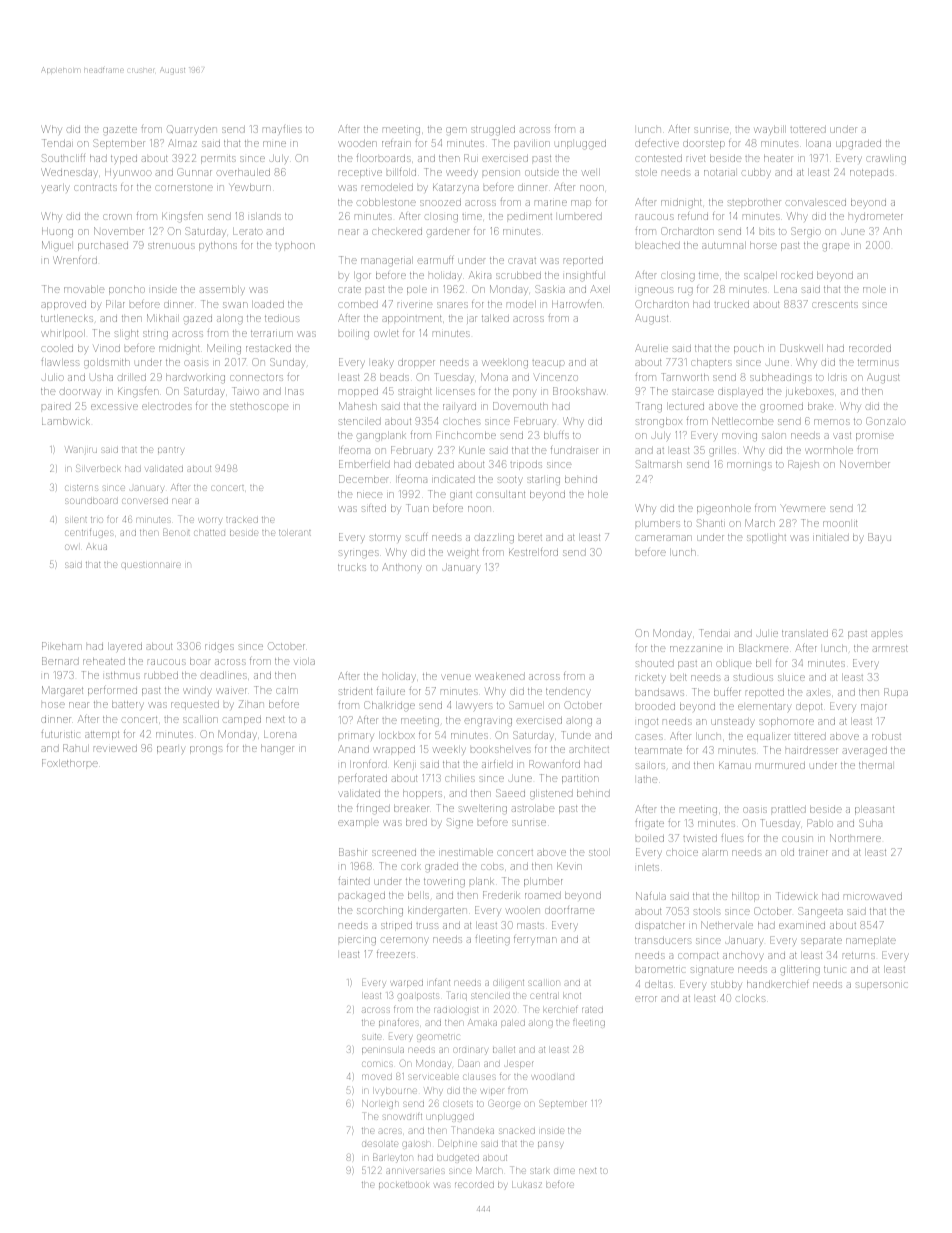  Describe the element at coordinates (124, 159) in the screenshot. I see `typed` at that location.
